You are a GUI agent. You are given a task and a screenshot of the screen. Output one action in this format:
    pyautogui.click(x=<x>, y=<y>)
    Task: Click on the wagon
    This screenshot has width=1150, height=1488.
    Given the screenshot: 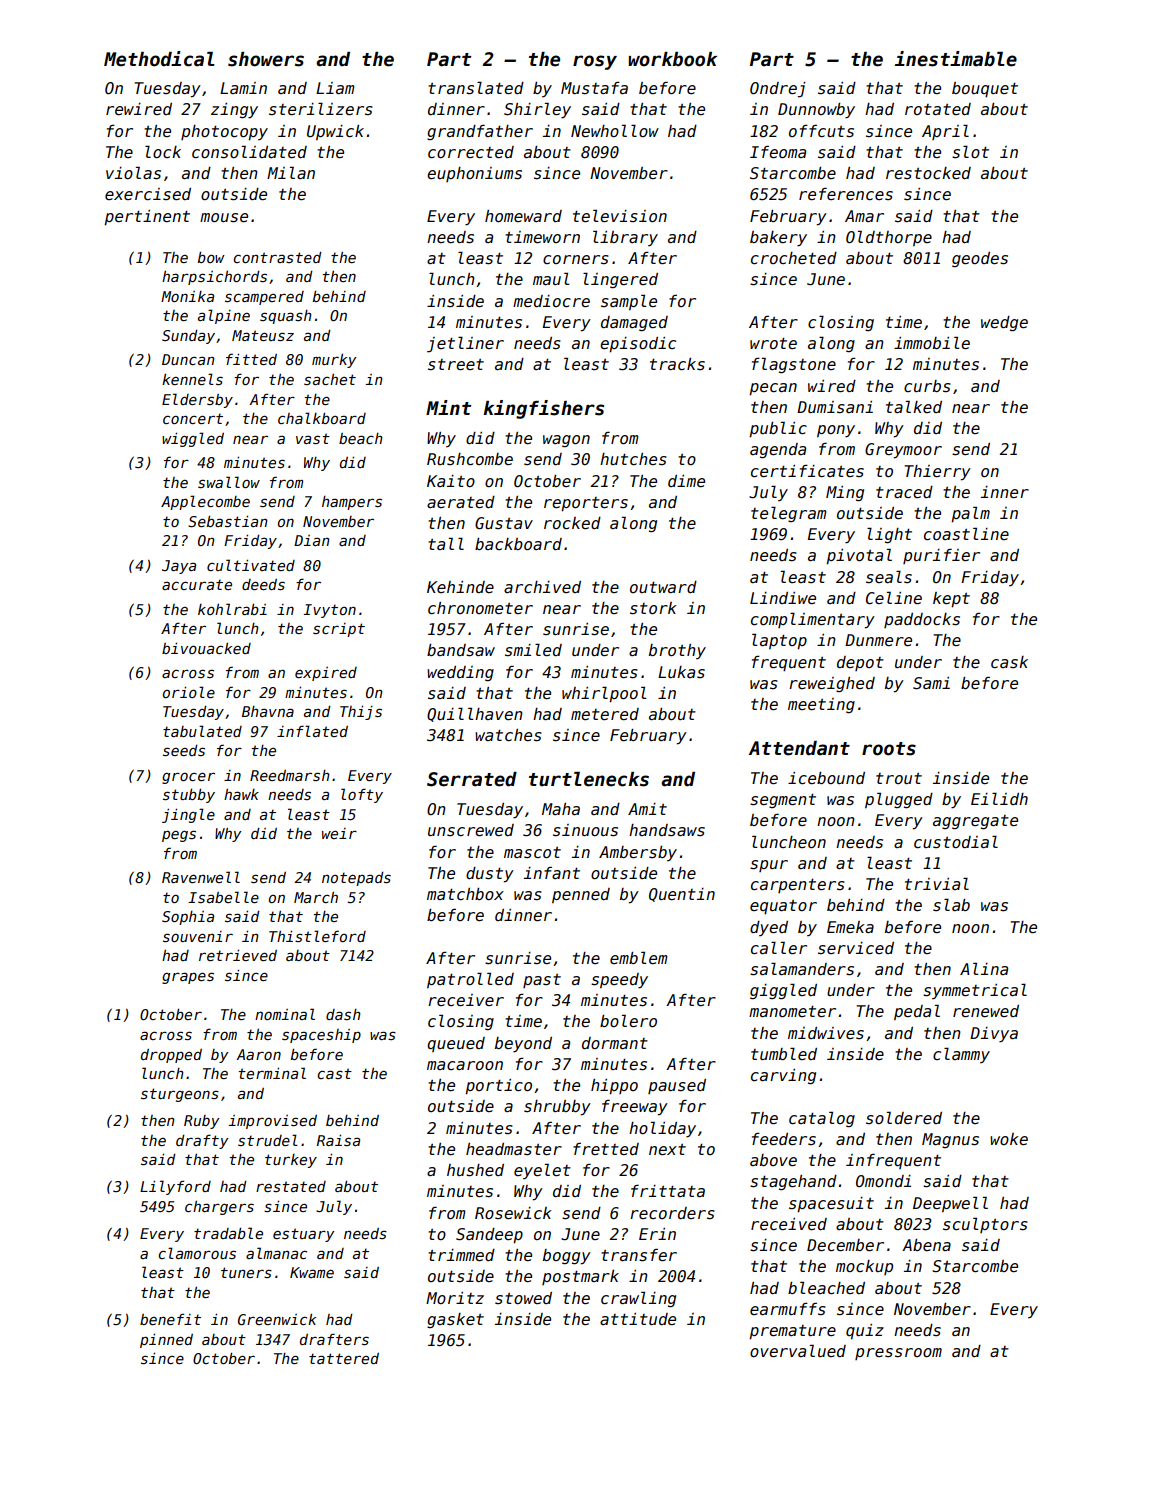 What is the action you would take?
    pyautogui.click(x=566, y=441)
